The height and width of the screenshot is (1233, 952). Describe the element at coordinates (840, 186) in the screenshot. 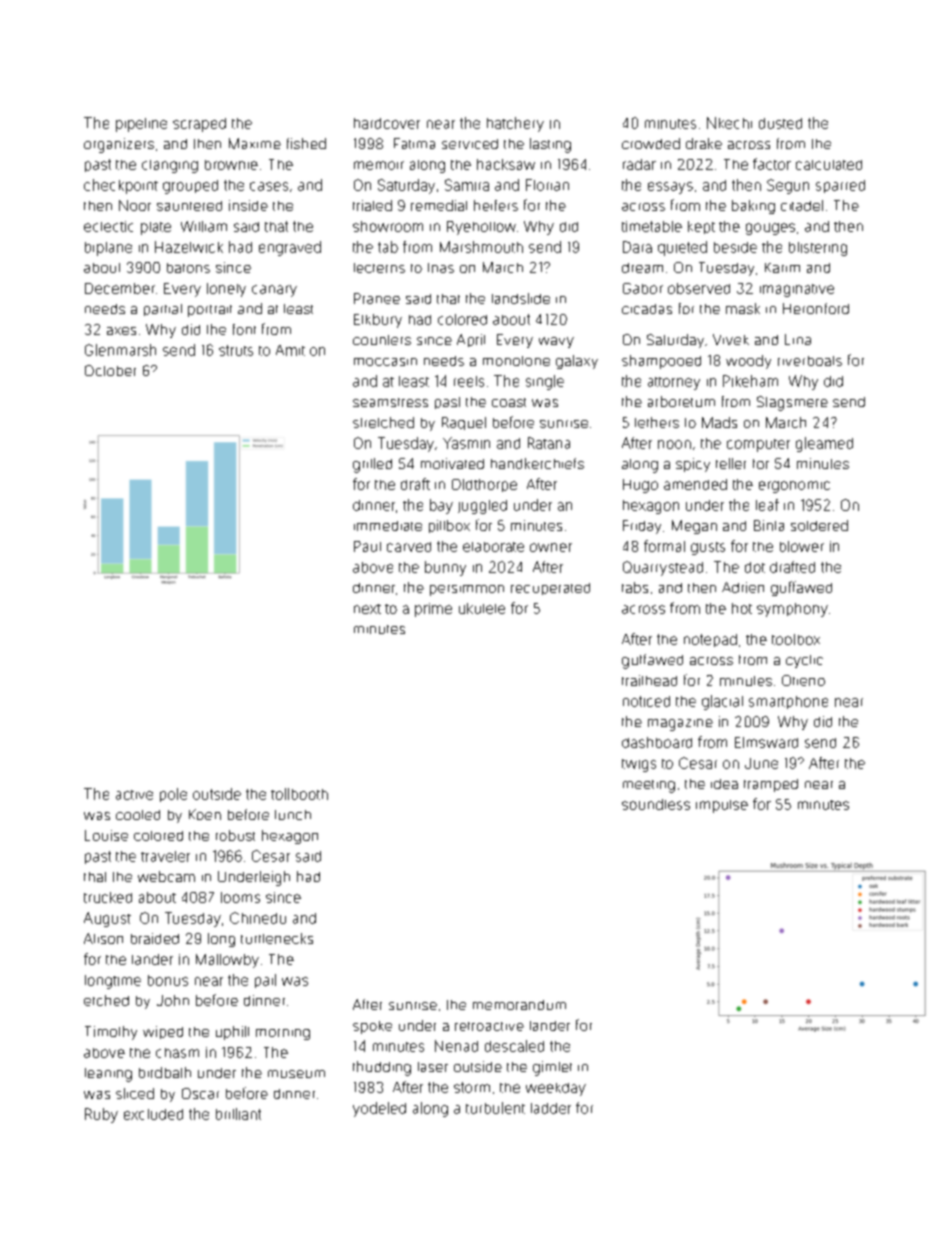

I see `sparred` at that location.
